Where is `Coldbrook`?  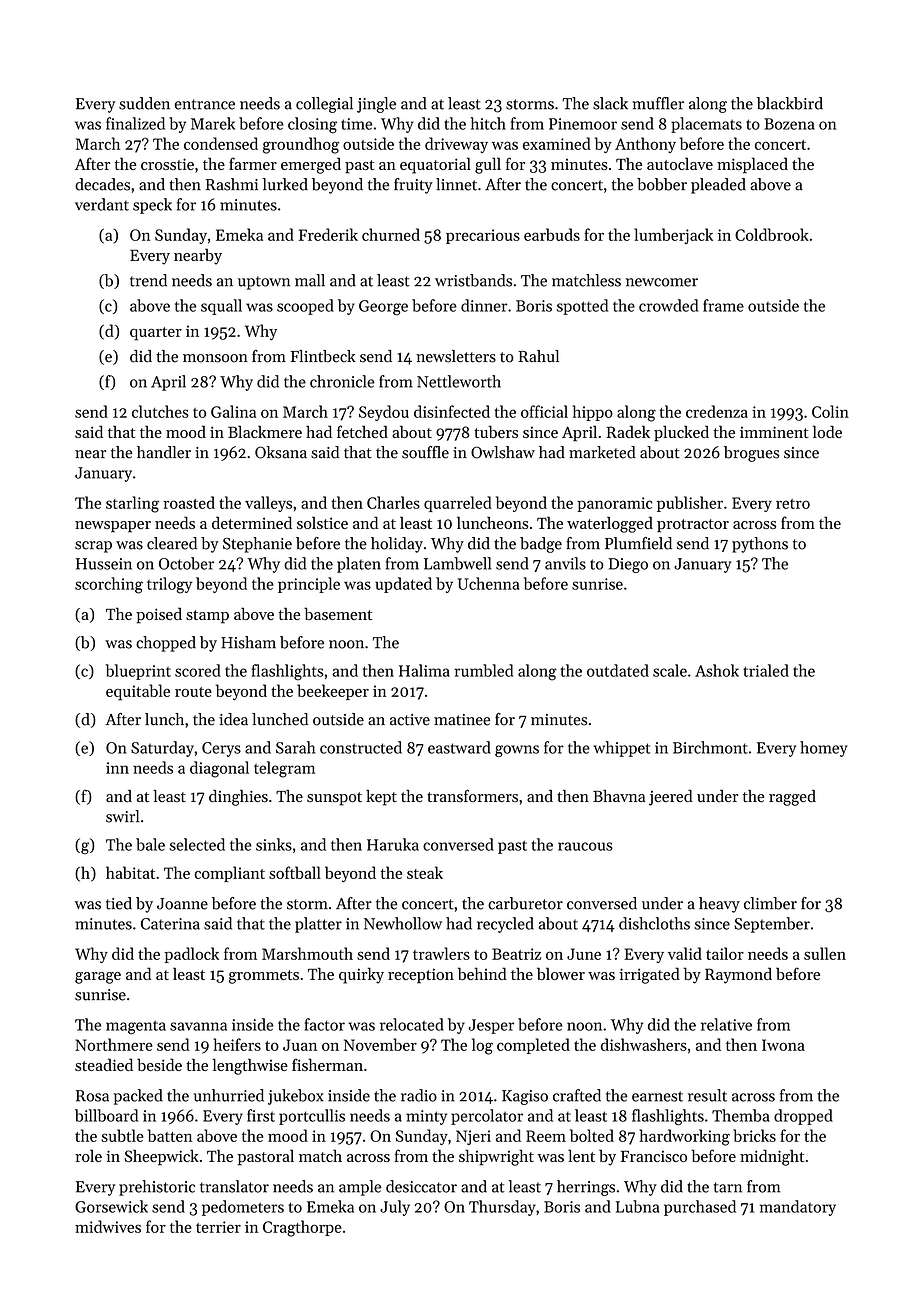 Coldbrook is located at coordinates (772, 234).
